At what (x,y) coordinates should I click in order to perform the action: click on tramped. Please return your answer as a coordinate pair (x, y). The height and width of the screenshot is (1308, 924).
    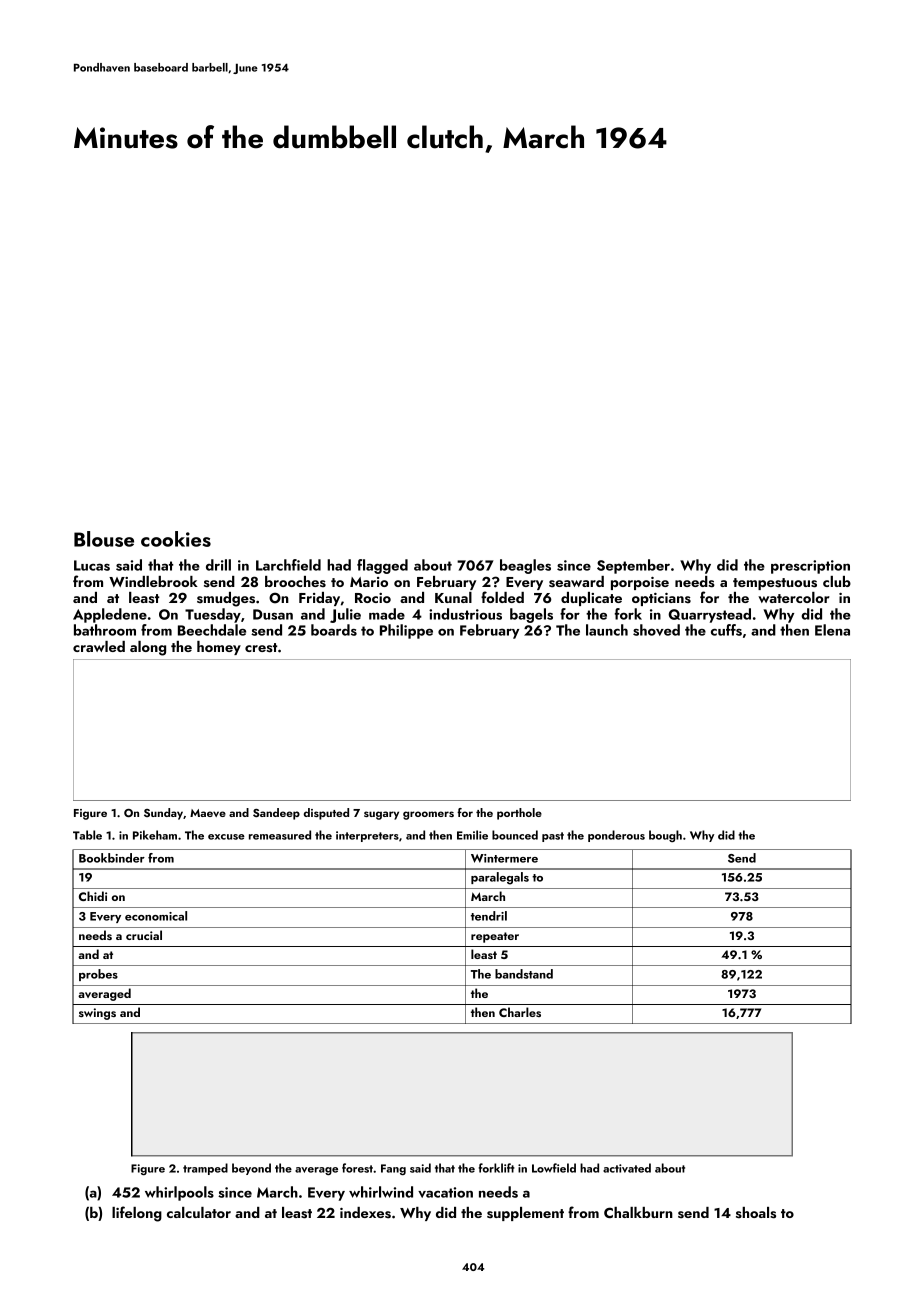
    Looking at the image, I should click on (205, 1169).
